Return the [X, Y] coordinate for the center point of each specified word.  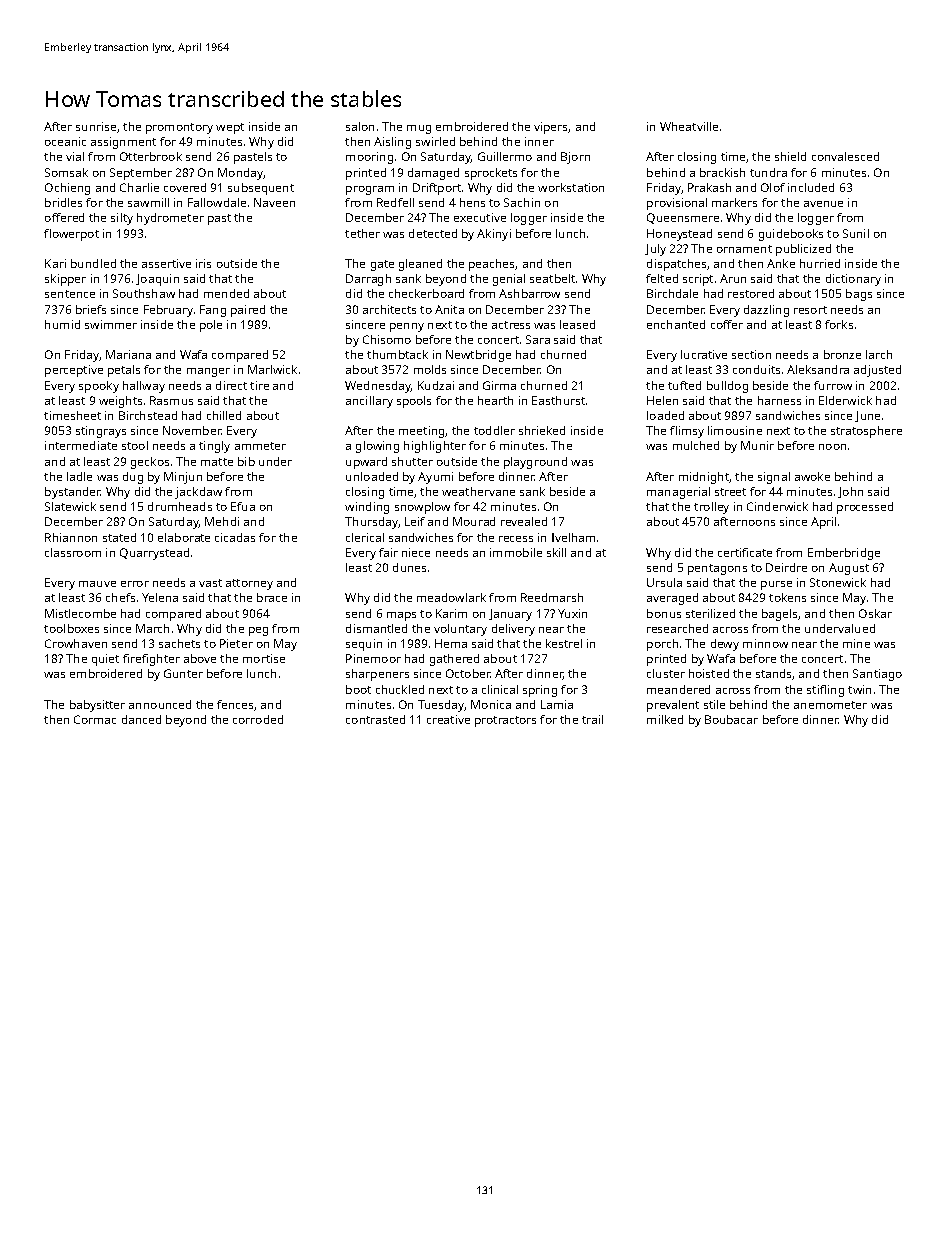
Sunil [856, 233]
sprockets [491, 174]
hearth [495, 400]
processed [865, 508]
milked [665, 719]
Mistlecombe [80, 613]
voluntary [460, 630]
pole [211, 326]
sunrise [96, 126]
